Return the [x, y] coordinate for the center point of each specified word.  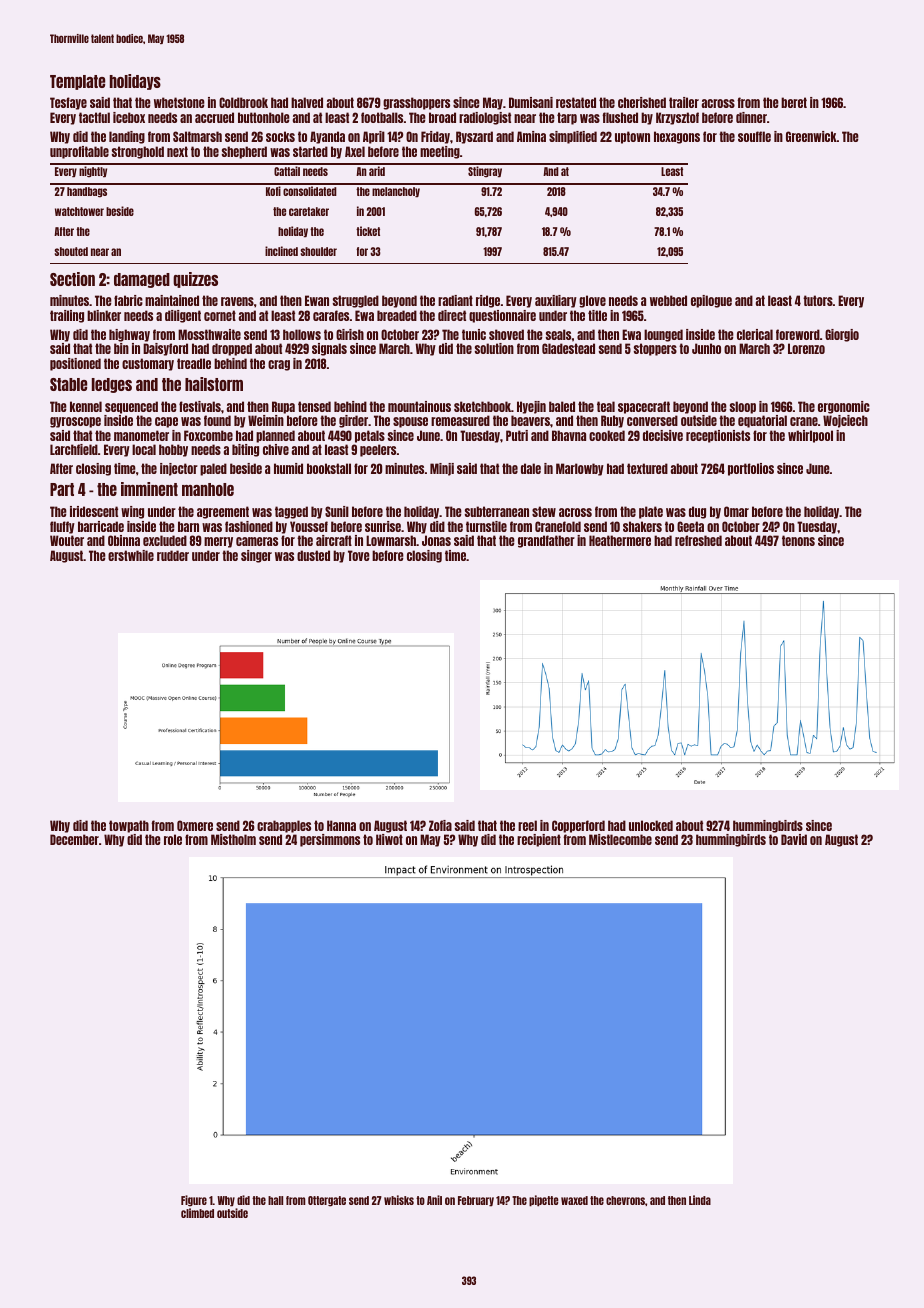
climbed [197, 1213]
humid [288, 468]
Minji [442, 469]
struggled [356, 301]
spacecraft [644, 407]
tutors [818, 300]
